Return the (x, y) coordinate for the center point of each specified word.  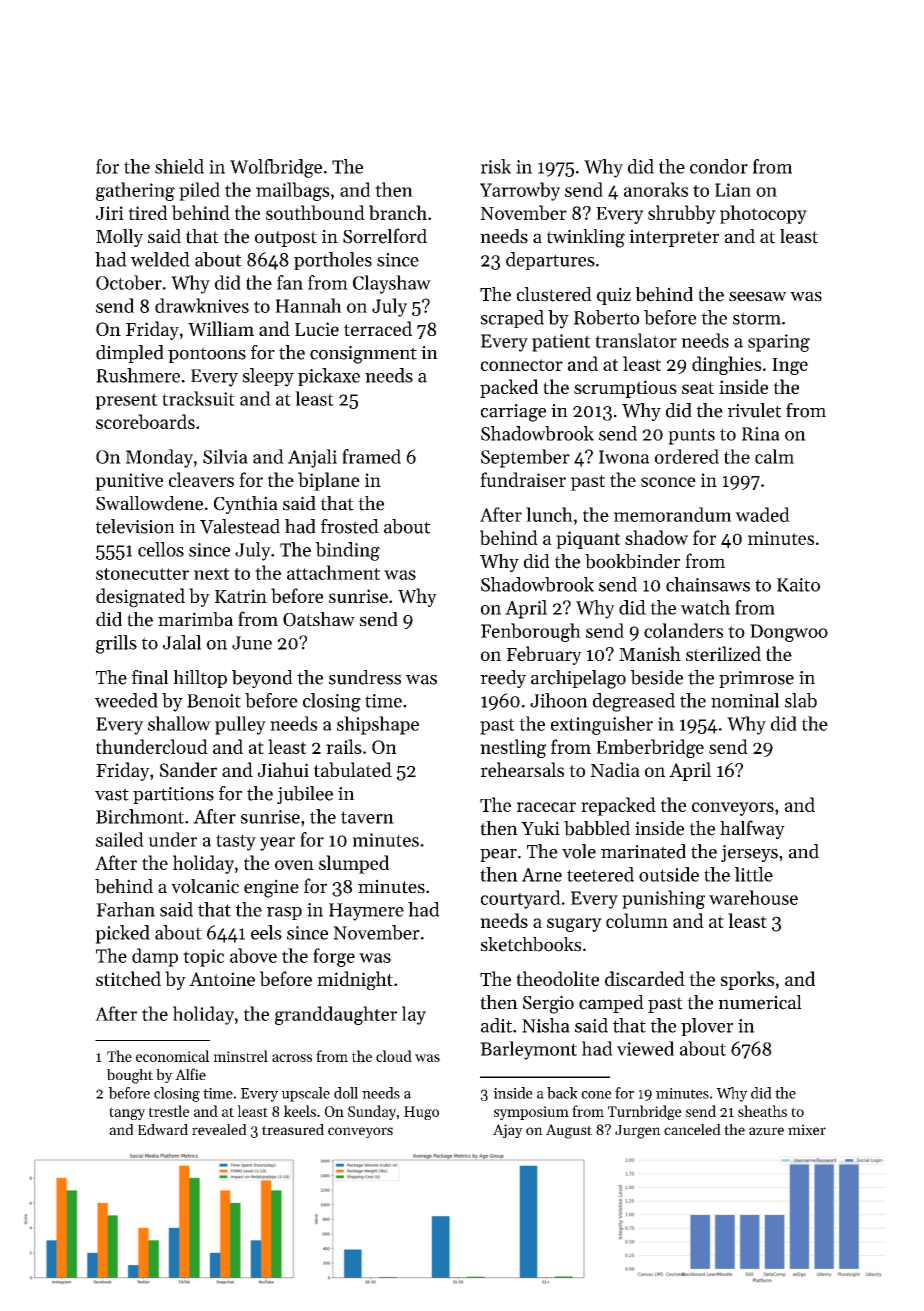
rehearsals (522, 769)
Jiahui (283, 769)
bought (130, 1076)
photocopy (763, 214)
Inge (790, 366)
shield (179, 166)
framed (371, 456)
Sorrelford (385, 236)
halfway (752, 829)
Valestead (240, 526)
